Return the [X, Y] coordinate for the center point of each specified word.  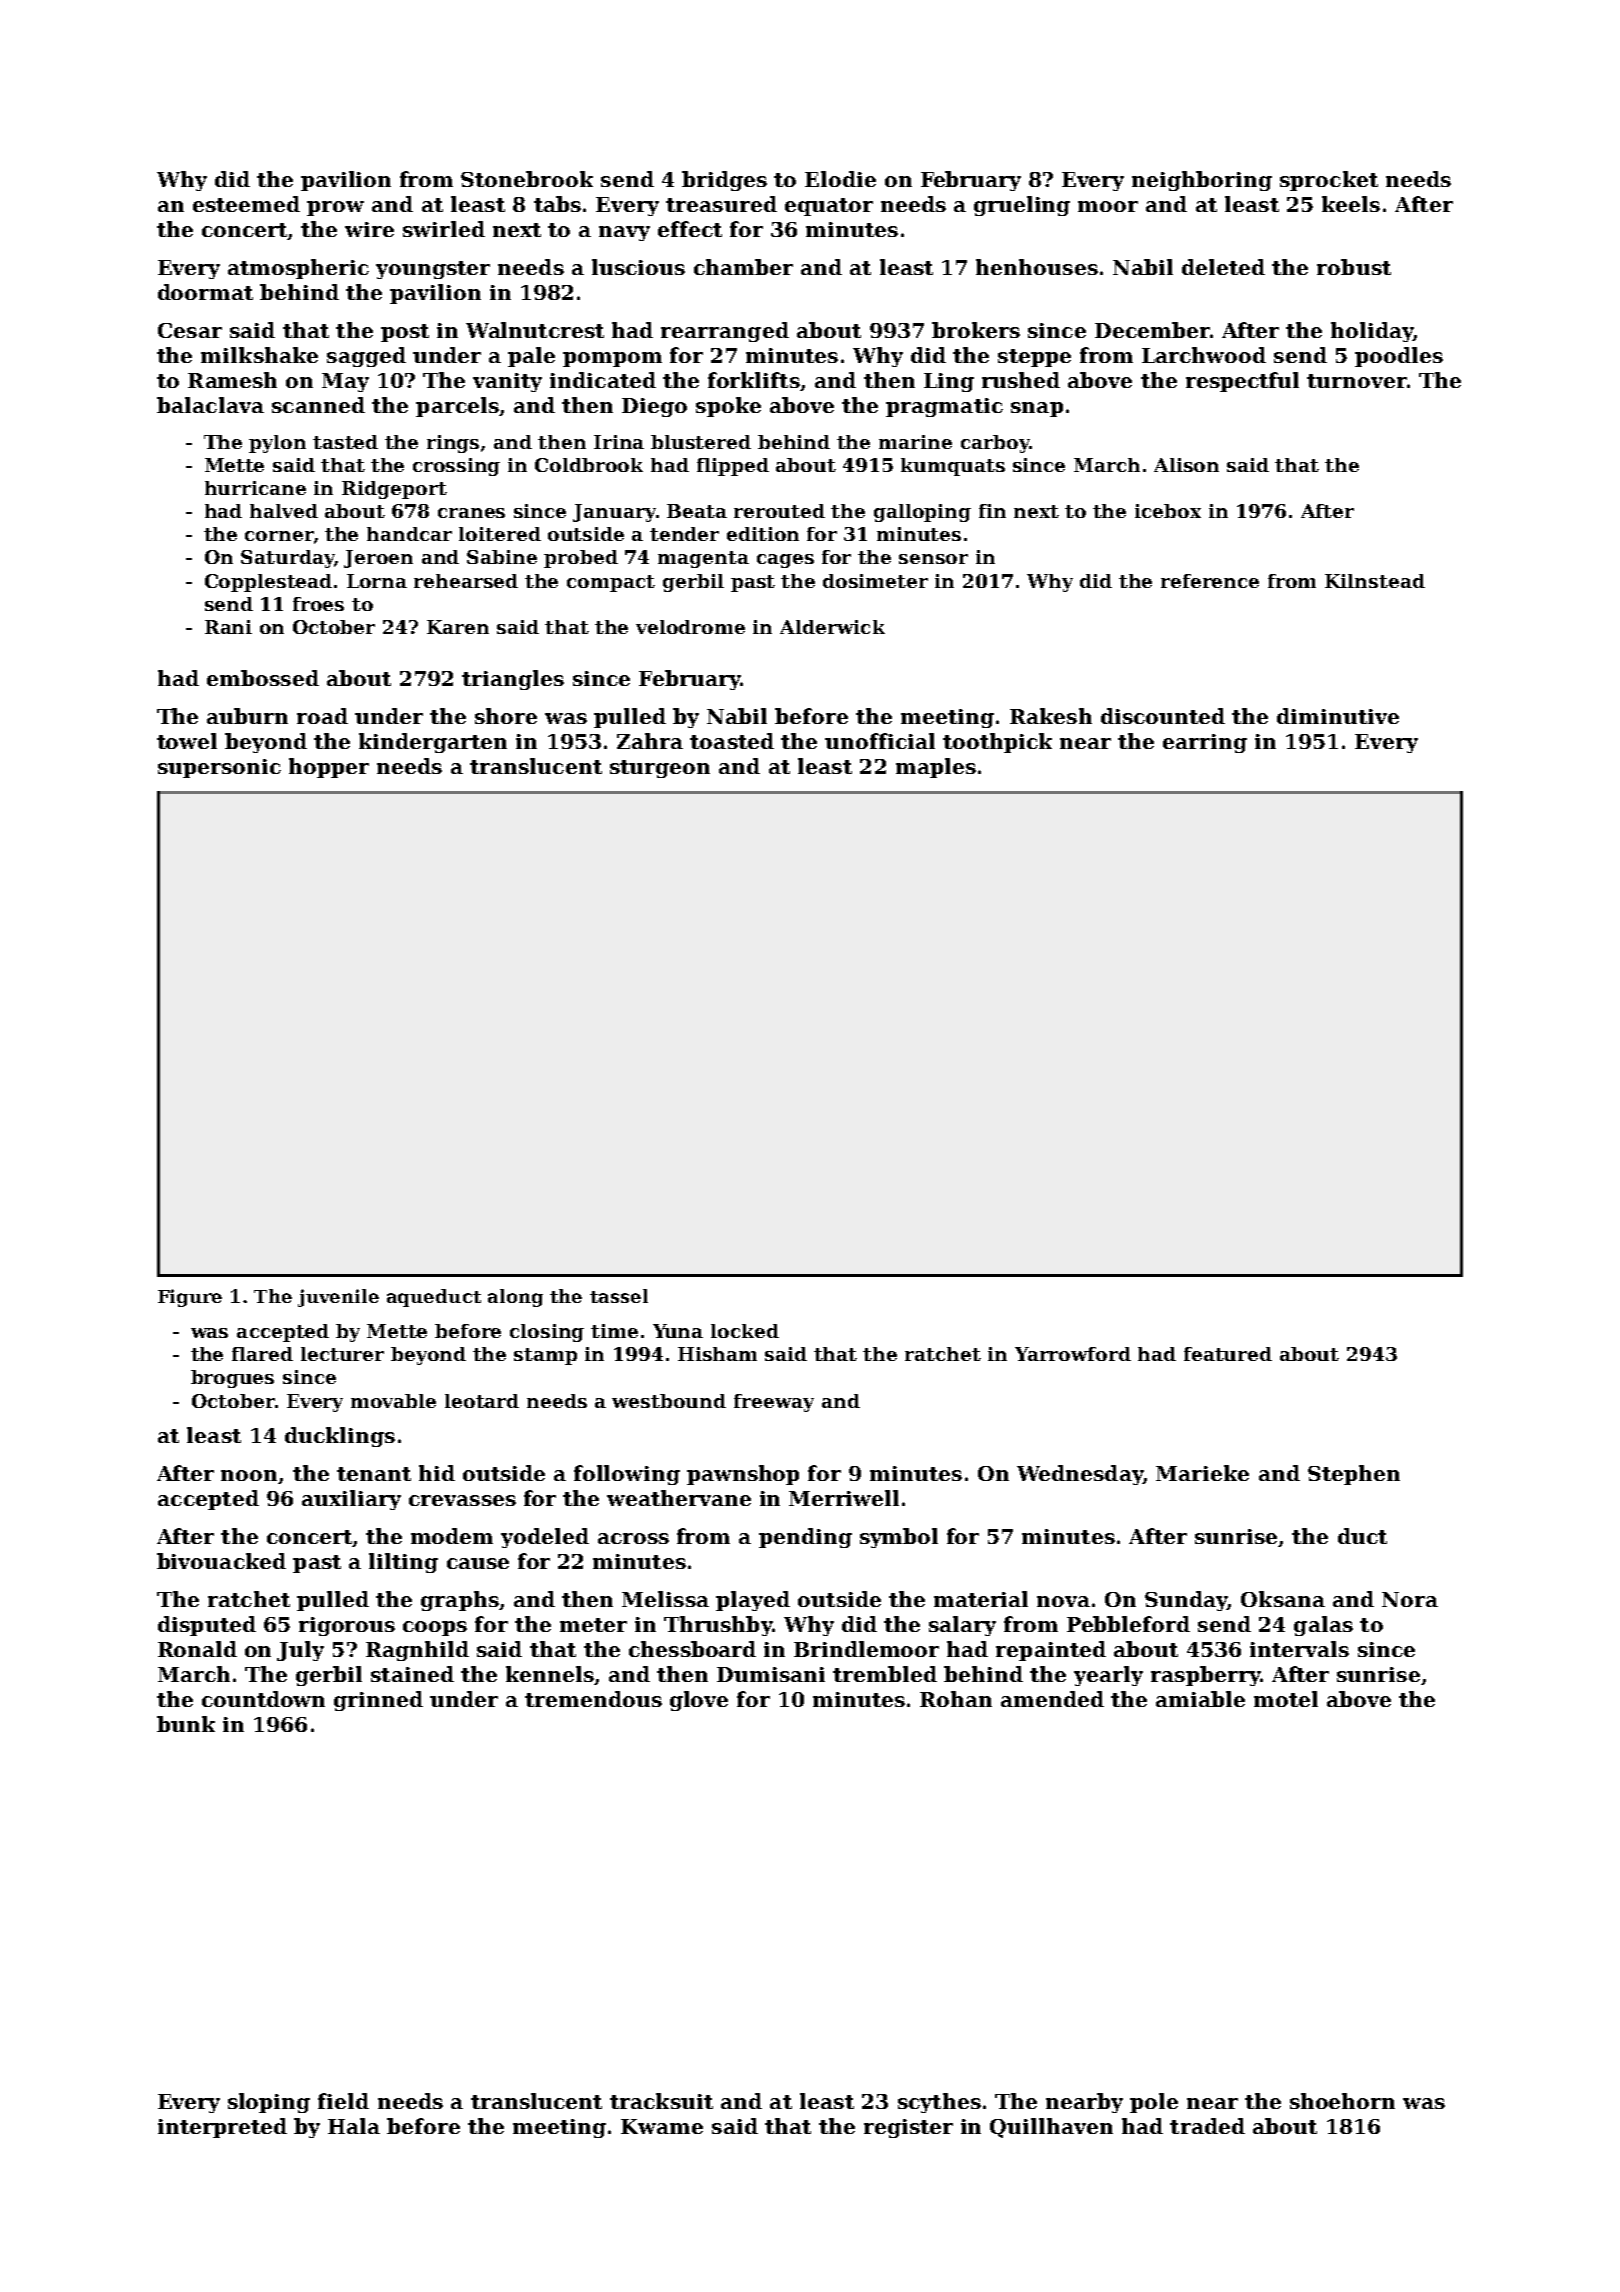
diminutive [1338, 716]
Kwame [662, 2126]
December [1152, 330]
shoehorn [1342, 2101]
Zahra [650, 741]
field [343, 2101]
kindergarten [433, 743]
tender [684, 534]
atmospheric [298, 269]
